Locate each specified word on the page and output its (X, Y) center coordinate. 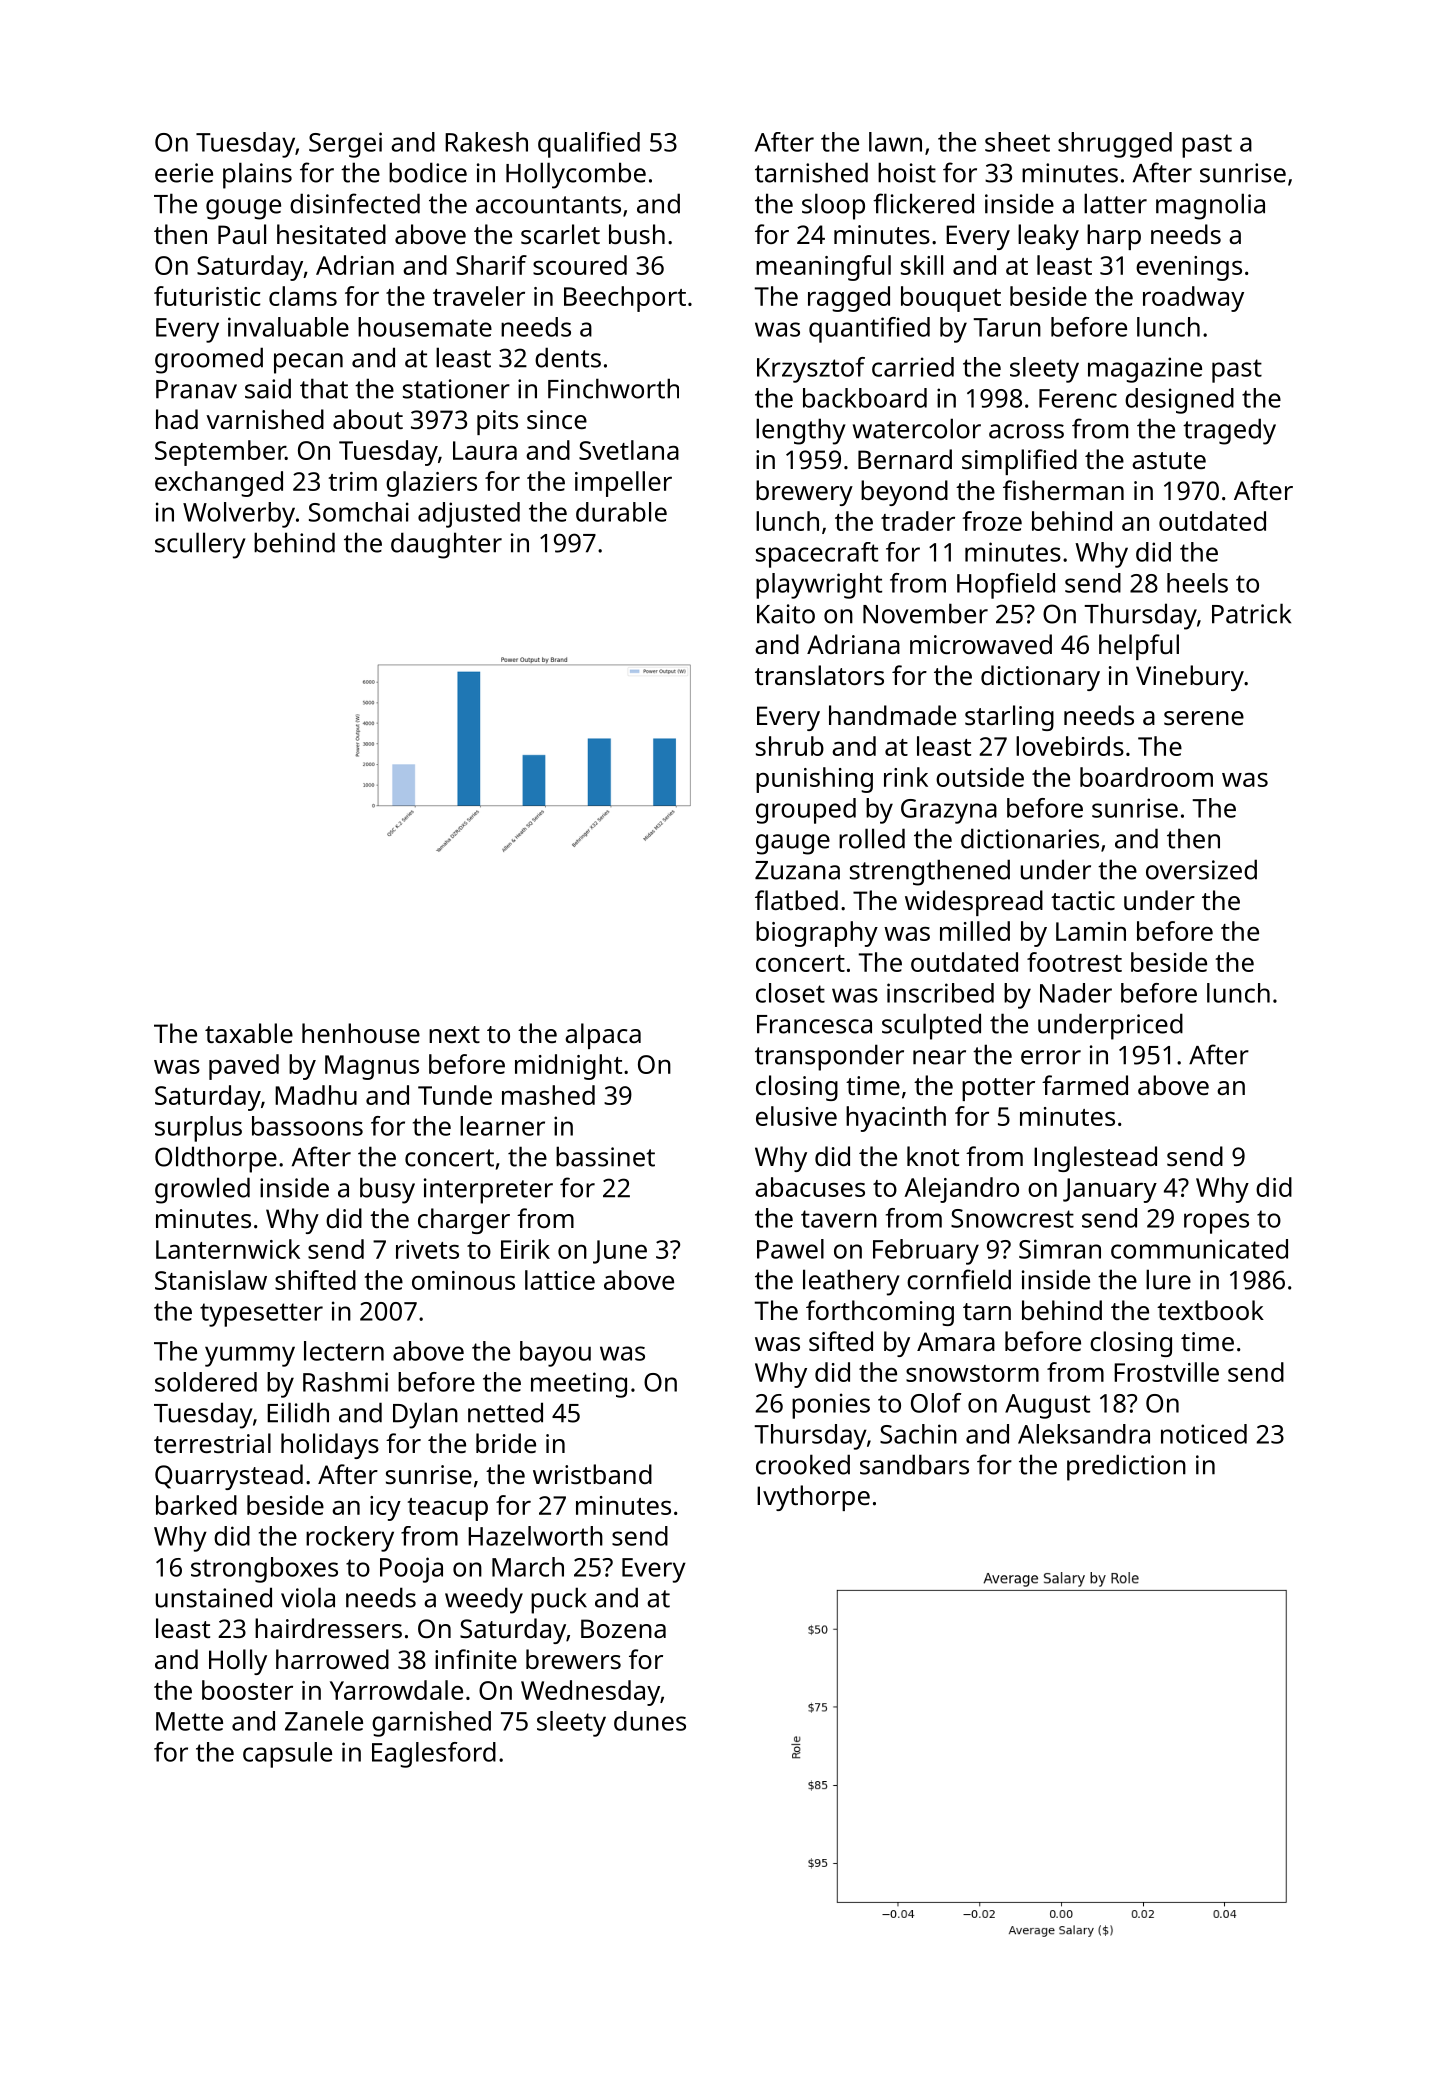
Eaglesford (434, 1755)
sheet (1017, 142)
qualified (589, 145)
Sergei (345, 145)
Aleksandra (1084, 1434)
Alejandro (961, 1190)
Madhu (316, 1095)
